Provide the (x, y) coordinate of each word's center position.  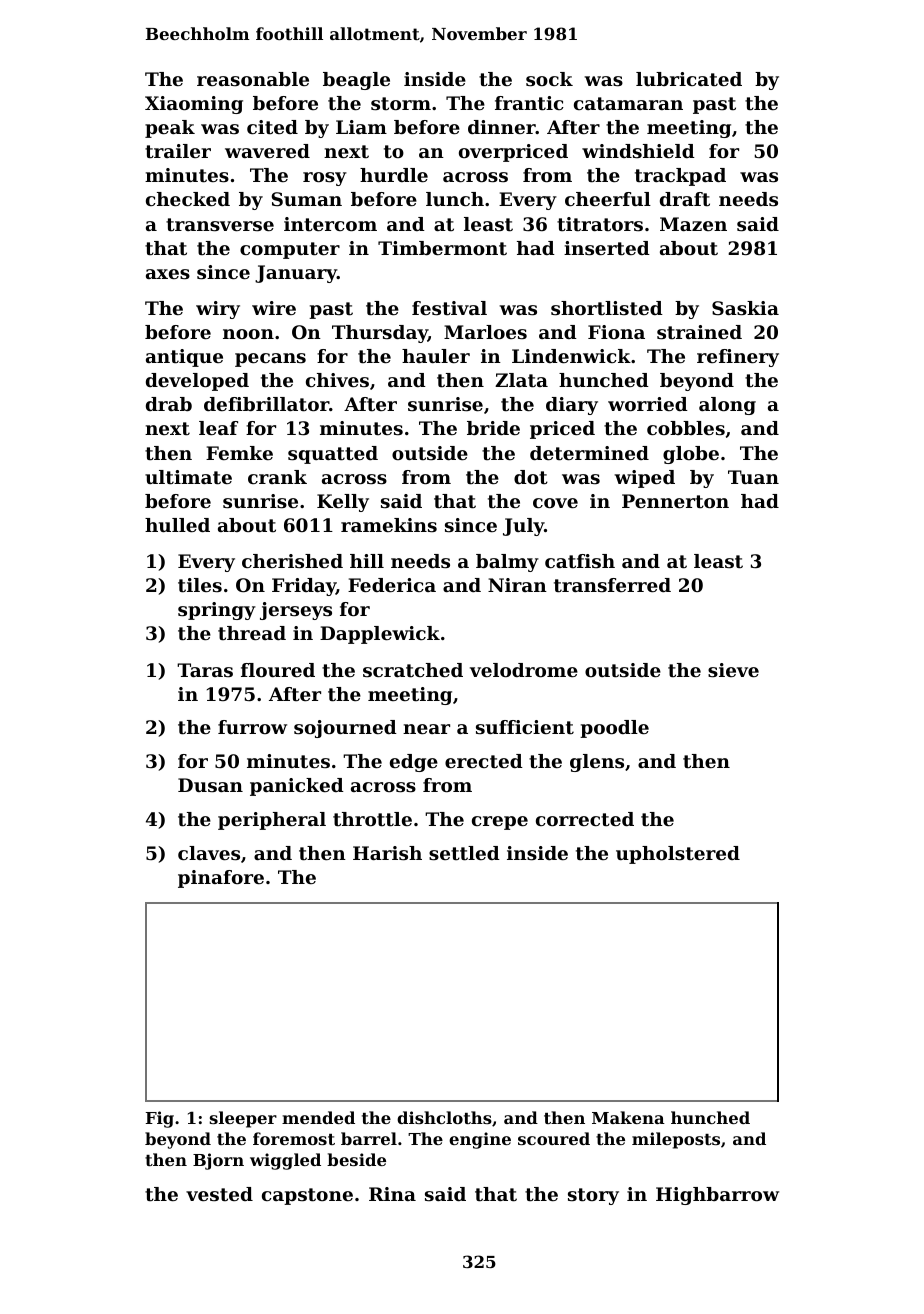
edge (414, 763)
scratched (413, 670)
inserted (607, 248)
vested (219, 1194)
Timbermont (442, 248)
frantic (529, 103)
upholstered (678, 855)
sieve (733, 670)
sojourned (345, 729)
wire (274, 308)
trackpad (680, 177)
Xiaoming (194, 105)
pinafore (221, 879)
